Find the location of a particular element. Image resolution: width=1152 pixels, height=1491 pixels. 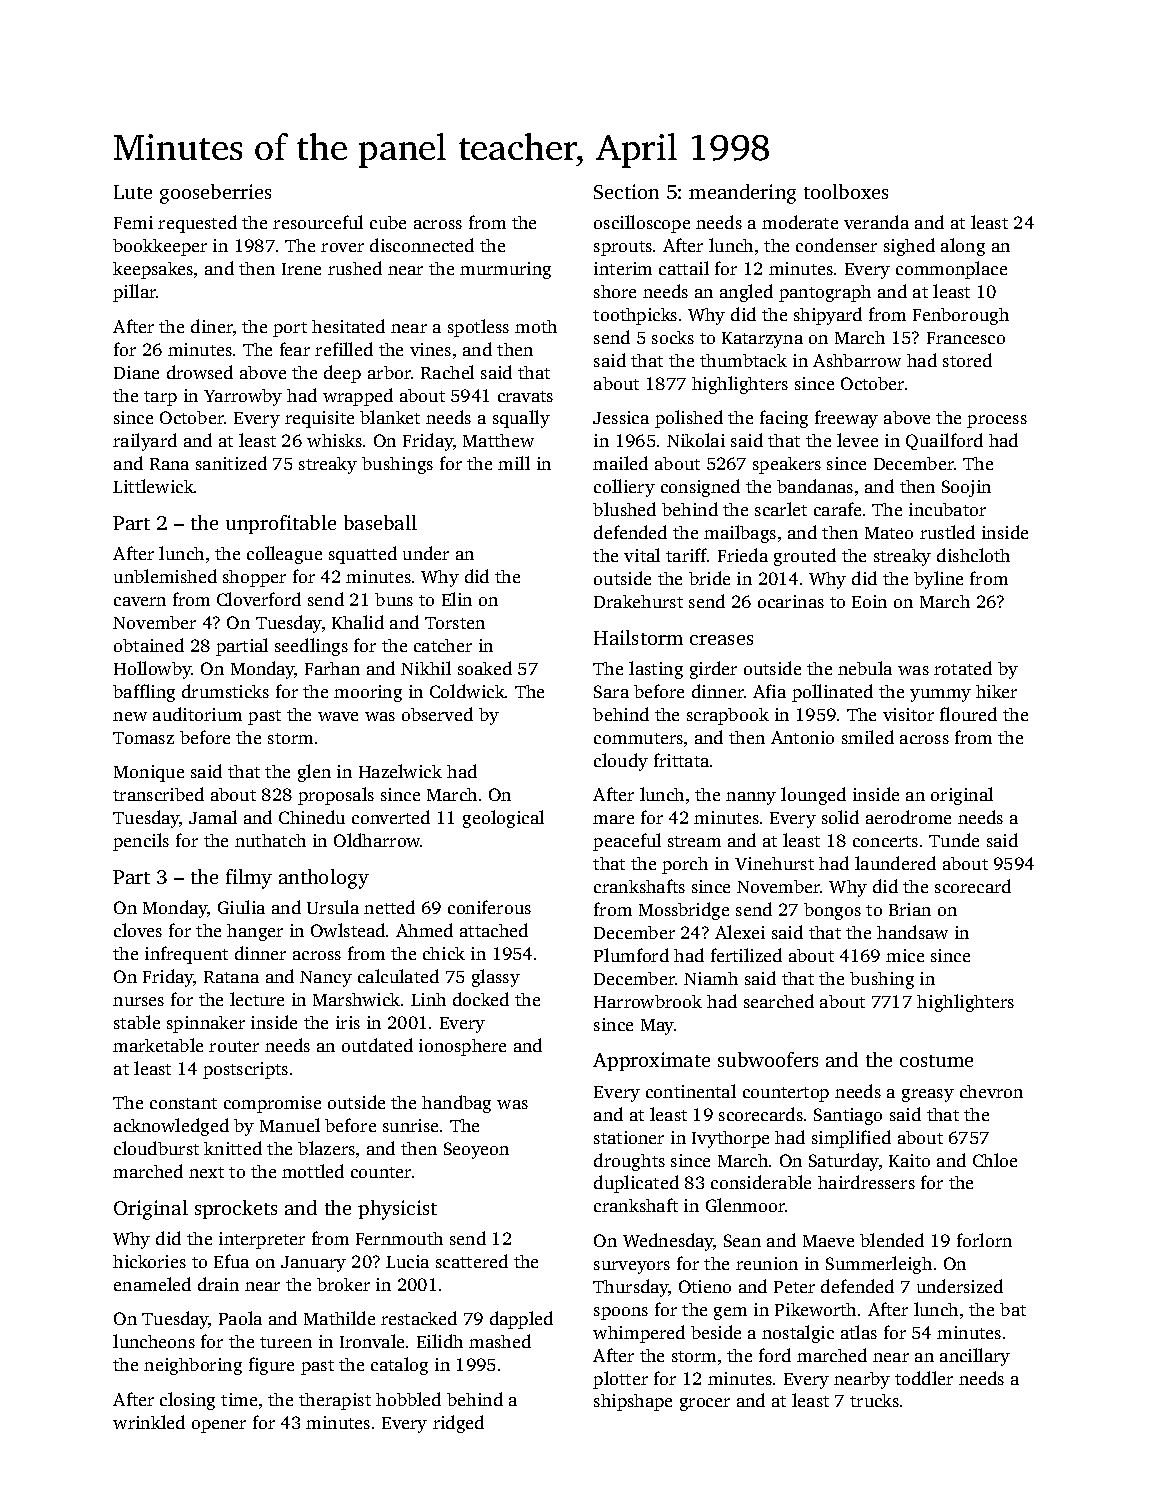

atlas is located at coordinates (859, 1332).
